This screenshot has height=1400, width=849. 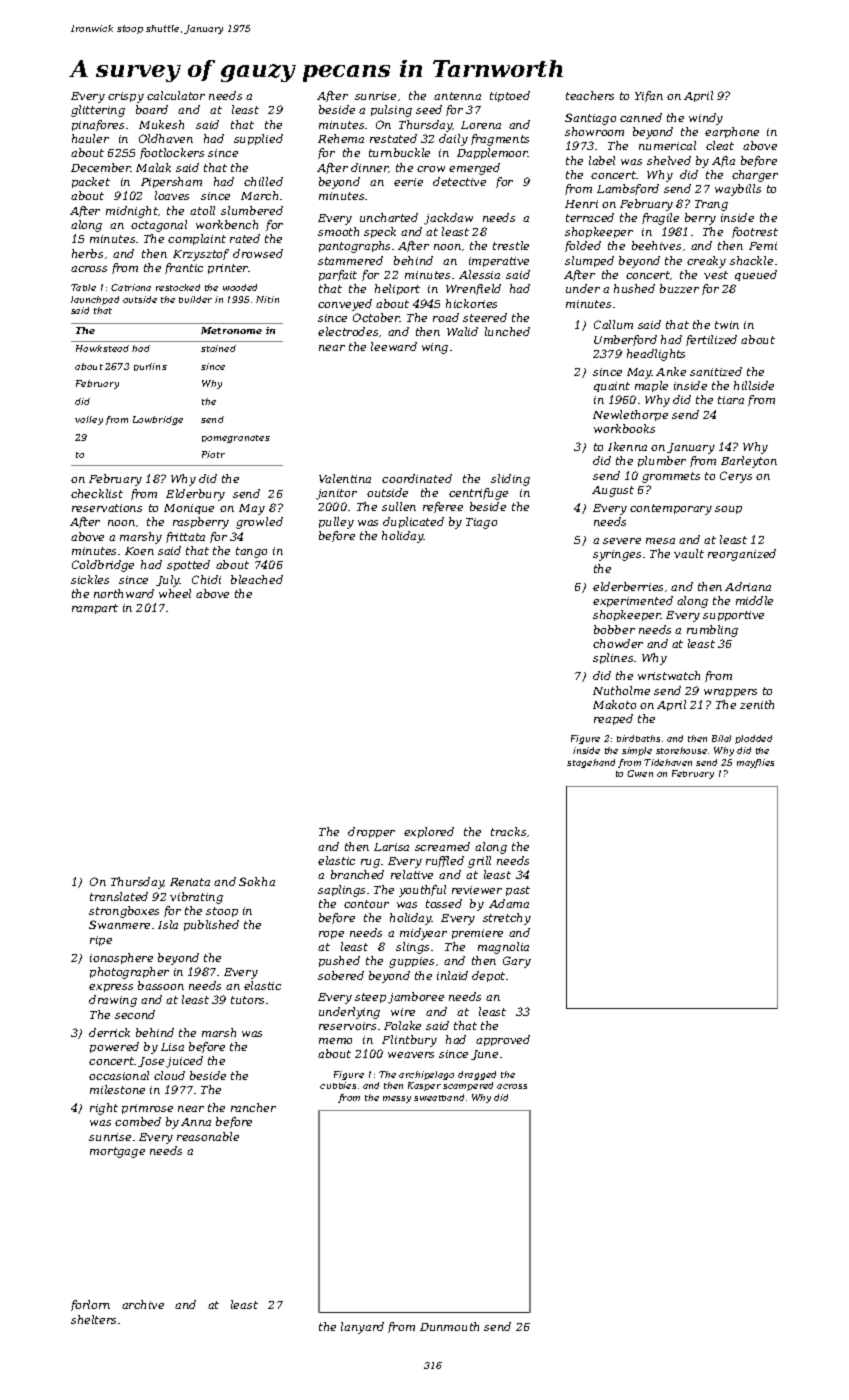 What do you see at coordinates (391, 111) in the screenshot?
I see `pulsing` at bounding box center [391, 111].
